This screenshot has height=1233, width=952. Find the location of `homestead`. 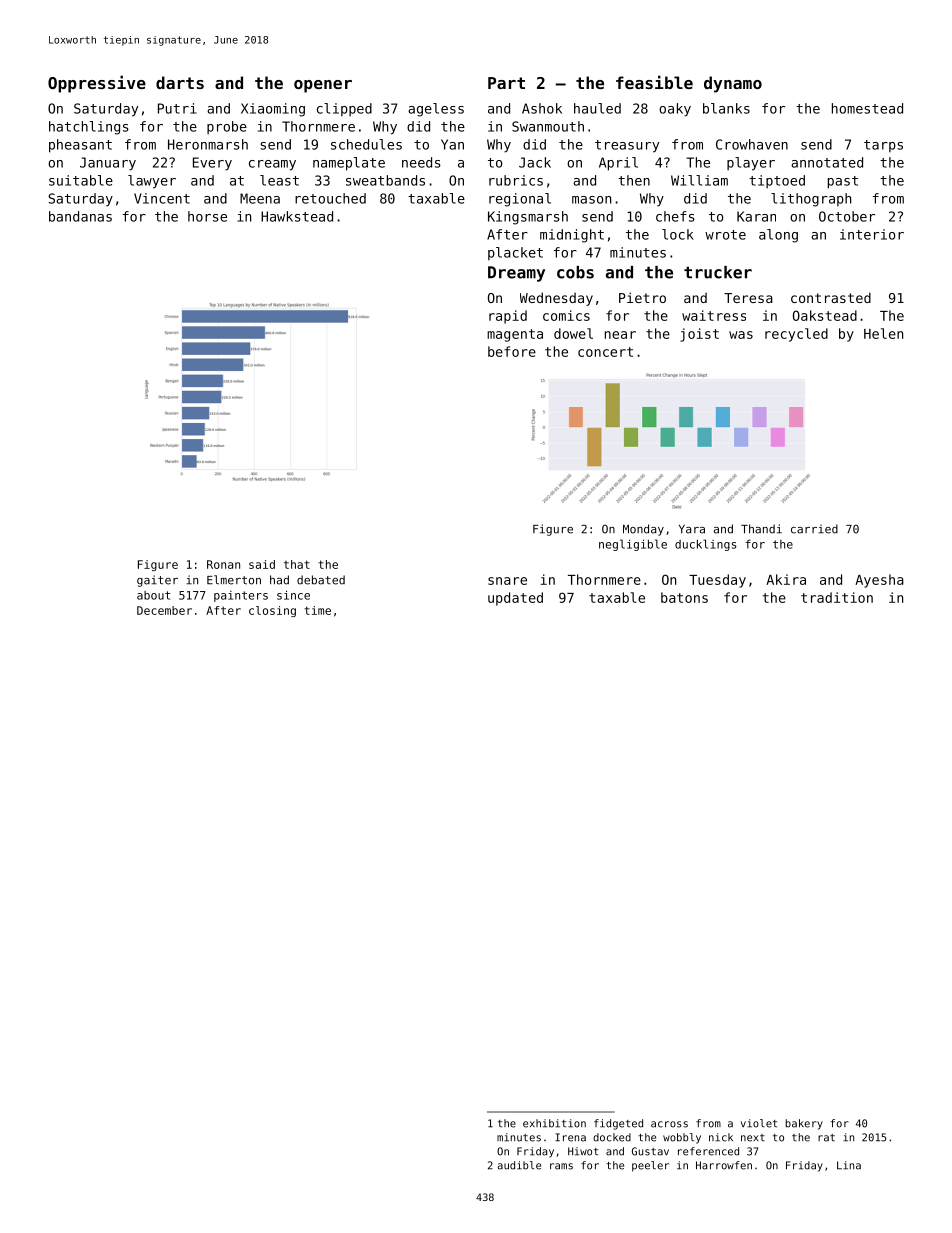

homestead is located at coordinates (867, 108).
